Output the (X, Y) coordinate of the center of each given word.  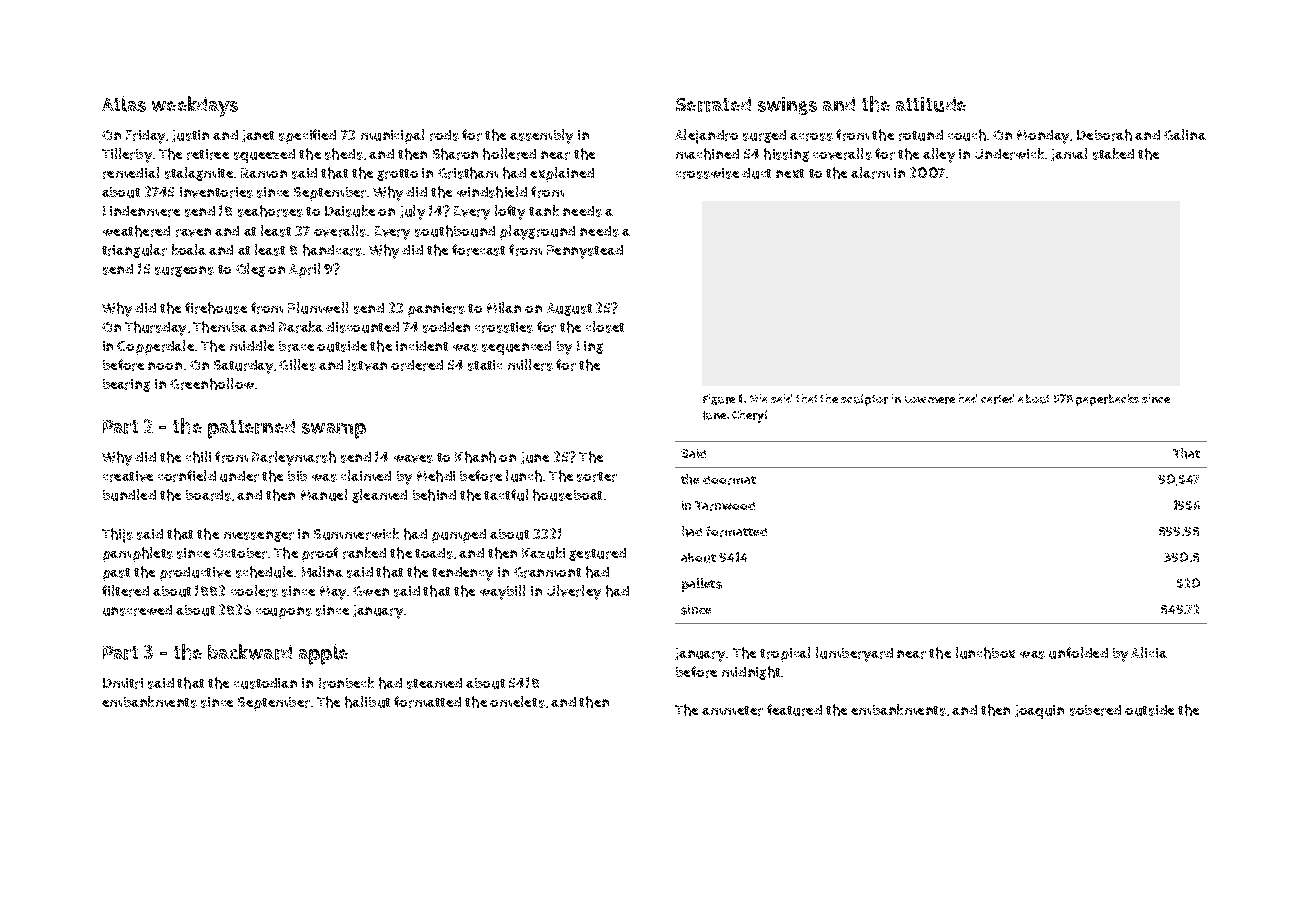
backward (250, 652)
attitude (931, 104)
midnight (751, 673)
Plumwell (318, 308)
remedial (131, 173)
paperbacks (1107, 400)
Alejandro (706, 136)
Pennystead (585, 252)
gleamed (379, 496)
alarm (870, 173)
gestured (597, 554)
